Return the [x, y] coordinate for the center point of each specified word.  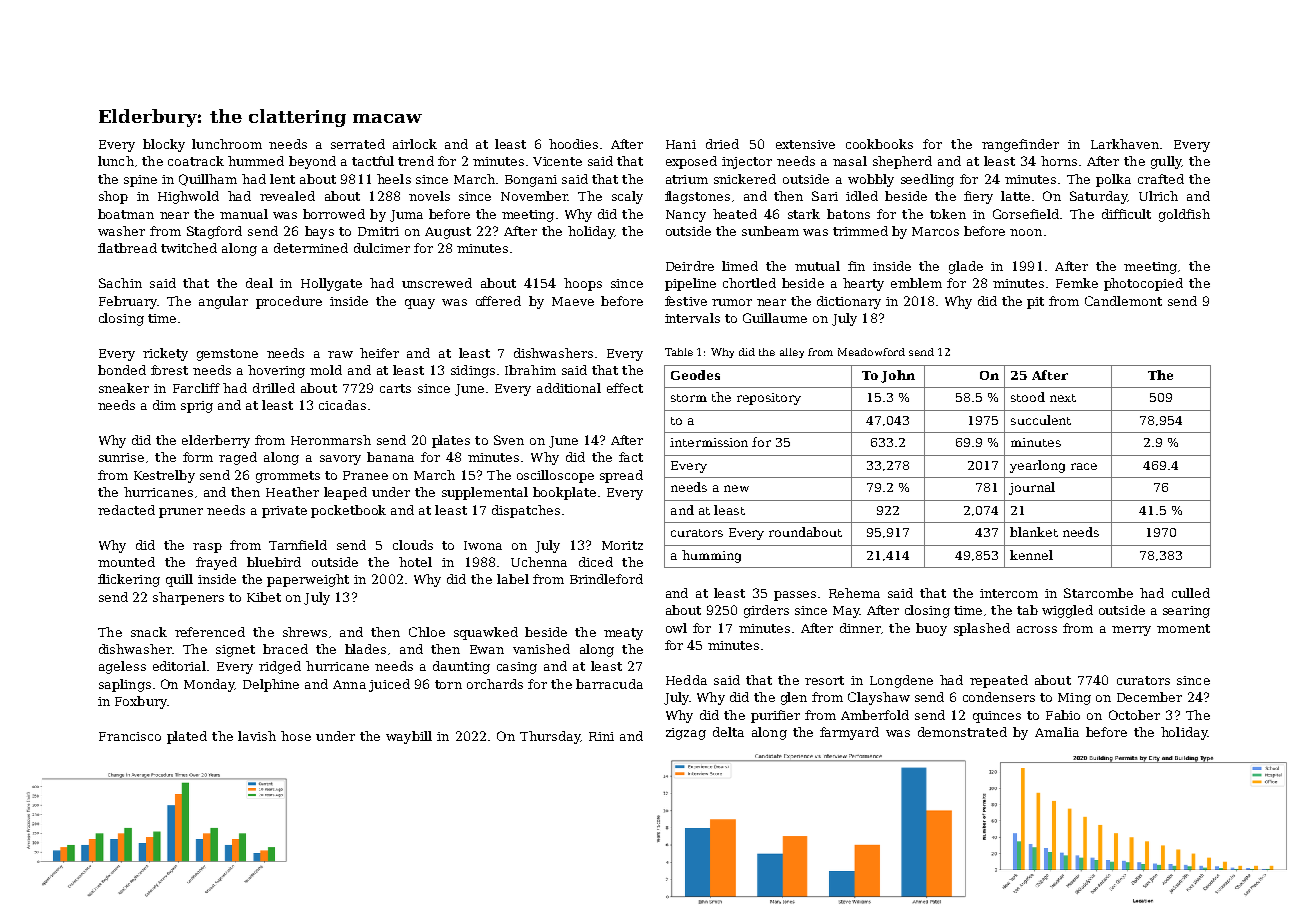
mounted [126, 562]
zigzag [686, 734]
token [948, 214]
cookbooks [879, 144]
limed [740, 266]
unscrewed [437, 283]
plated [187, 737]
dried [722, 144]
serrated [358, 144]
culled [1191, 593]
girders [766, 611]
